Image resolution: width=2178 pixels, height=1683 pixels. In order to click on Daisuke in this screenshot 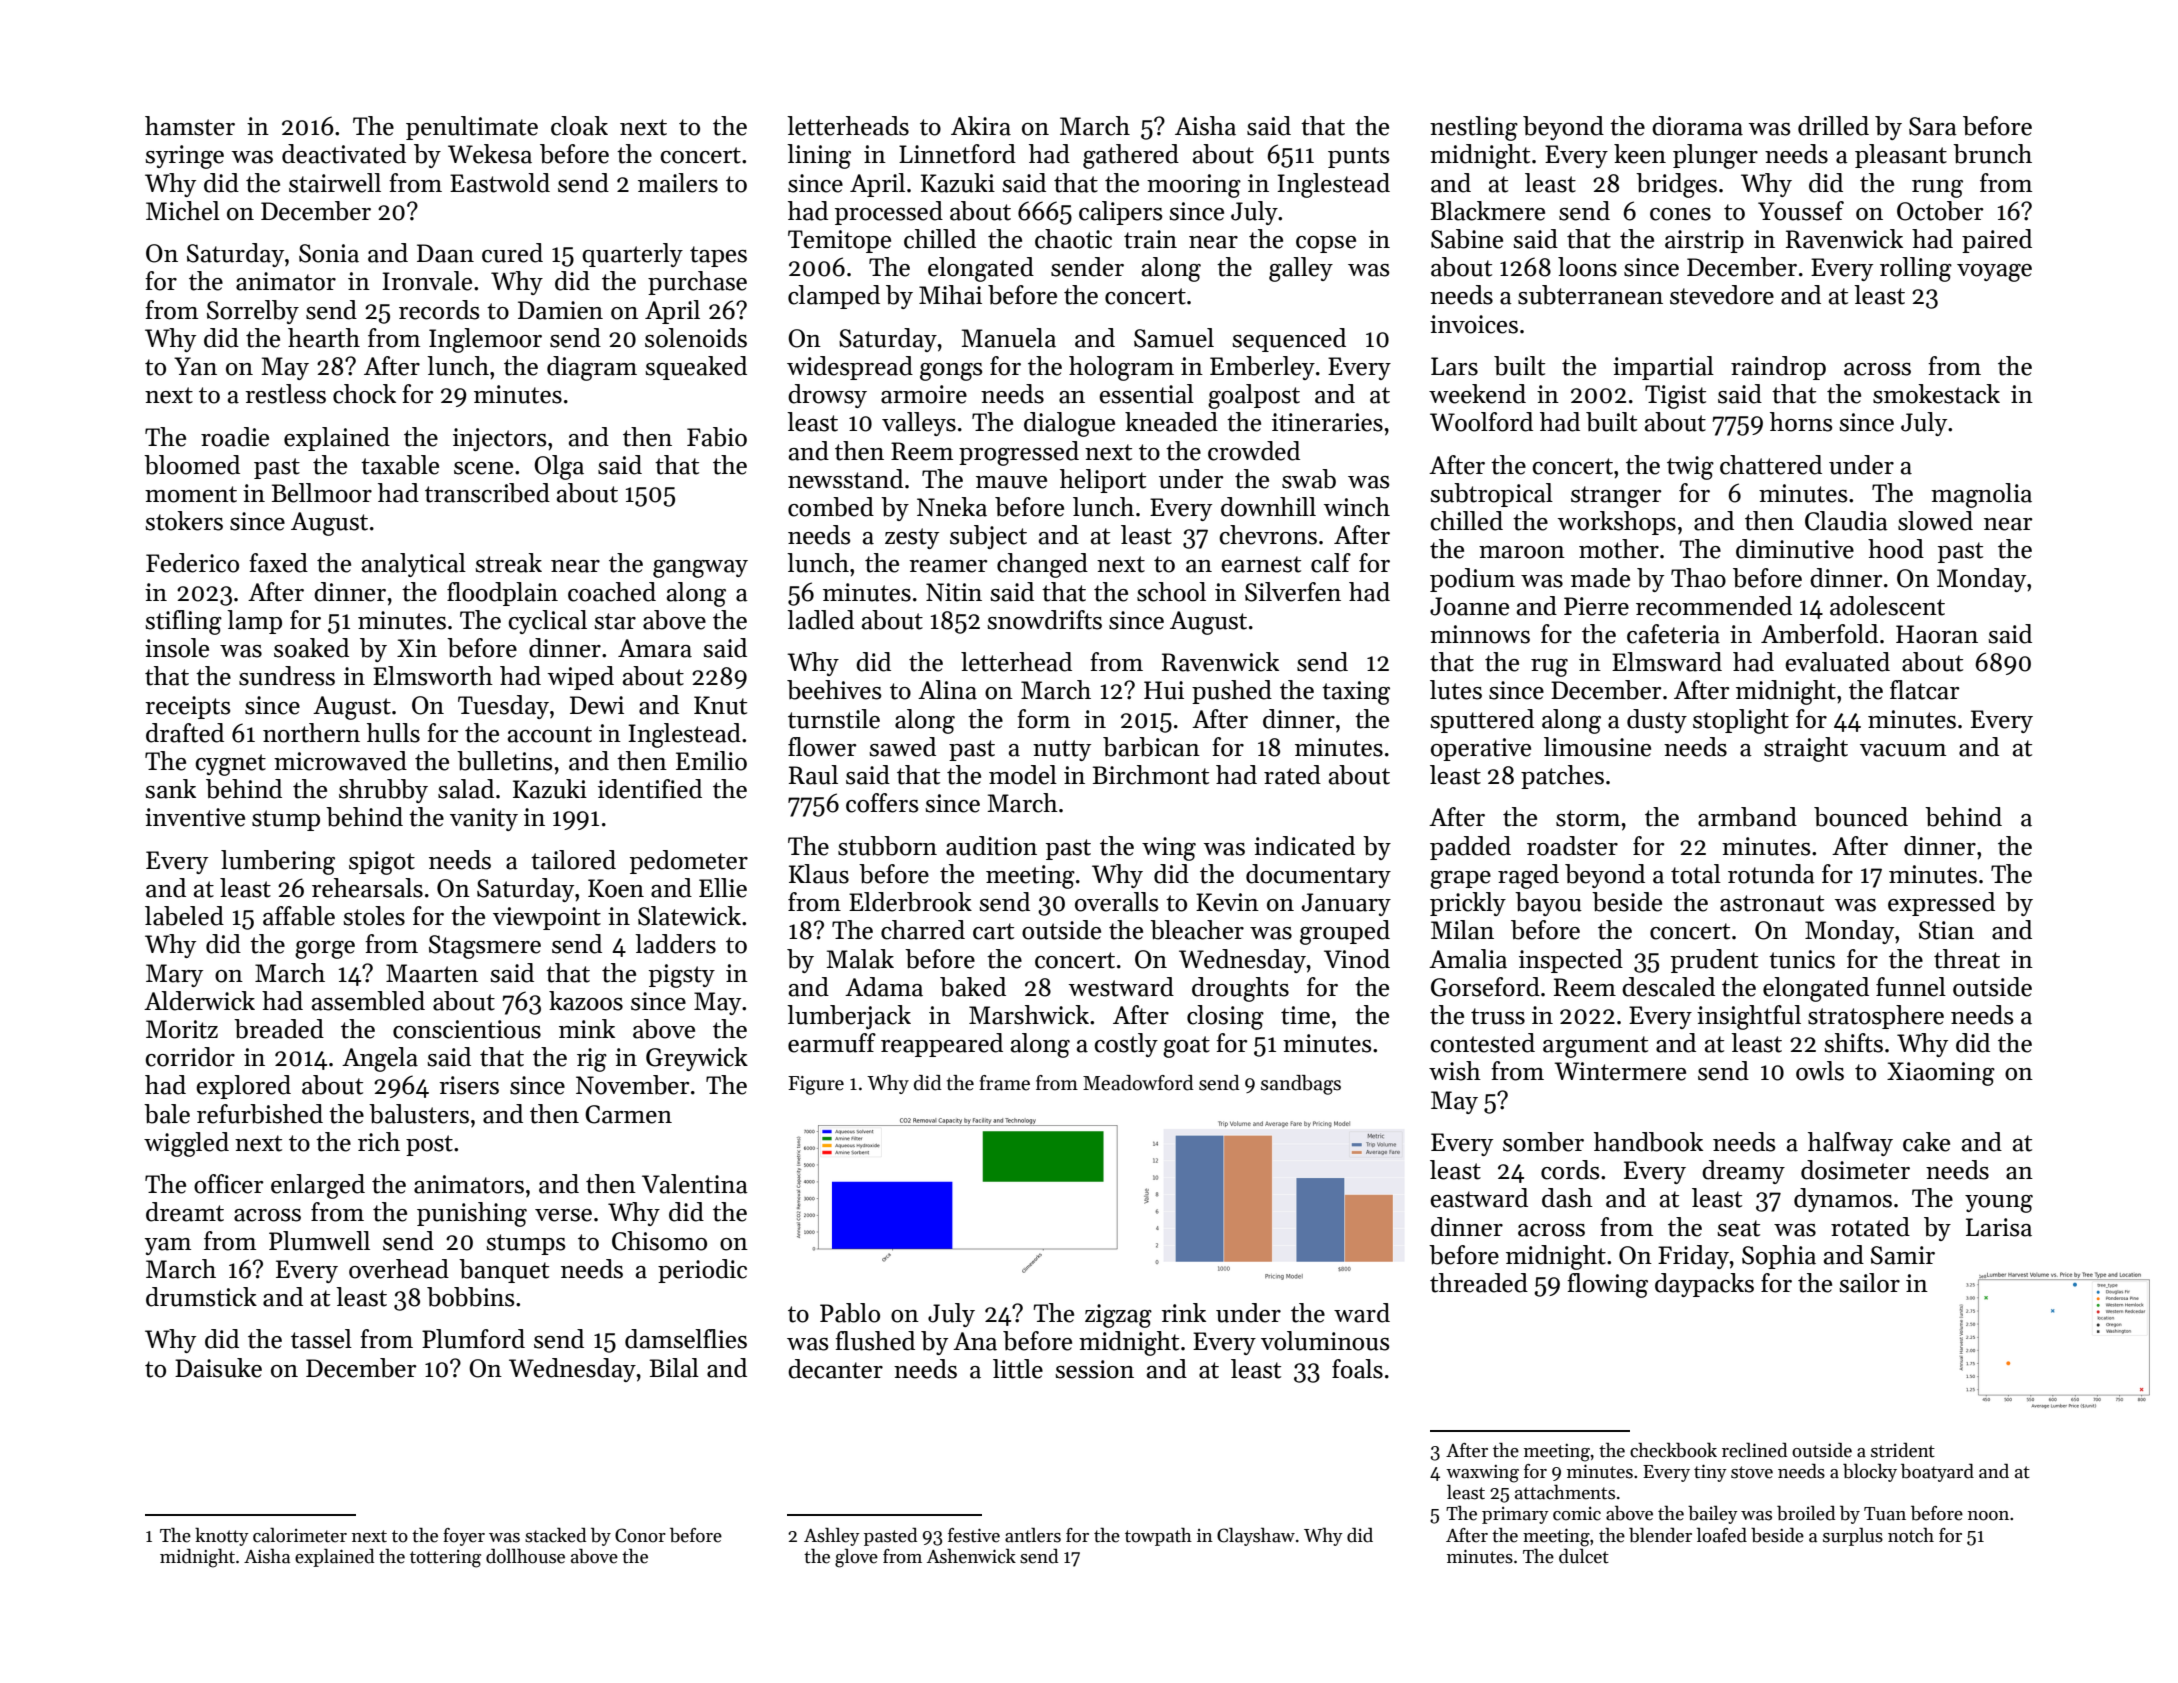, I will do `click(218, 1368)`.
